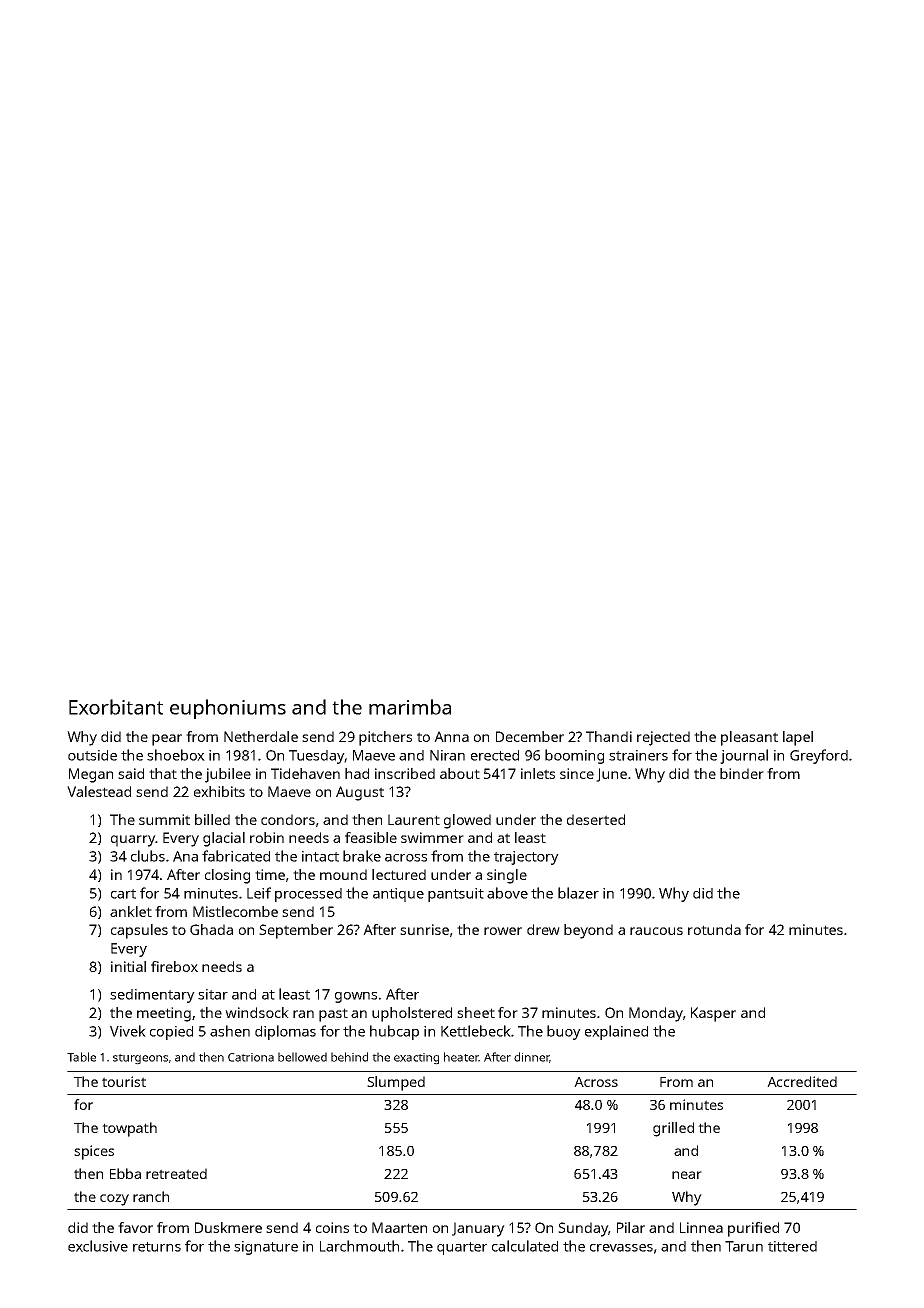  Describe the element at coordinates (171, 1033) in the screenshot. I see `copied` at that location.
